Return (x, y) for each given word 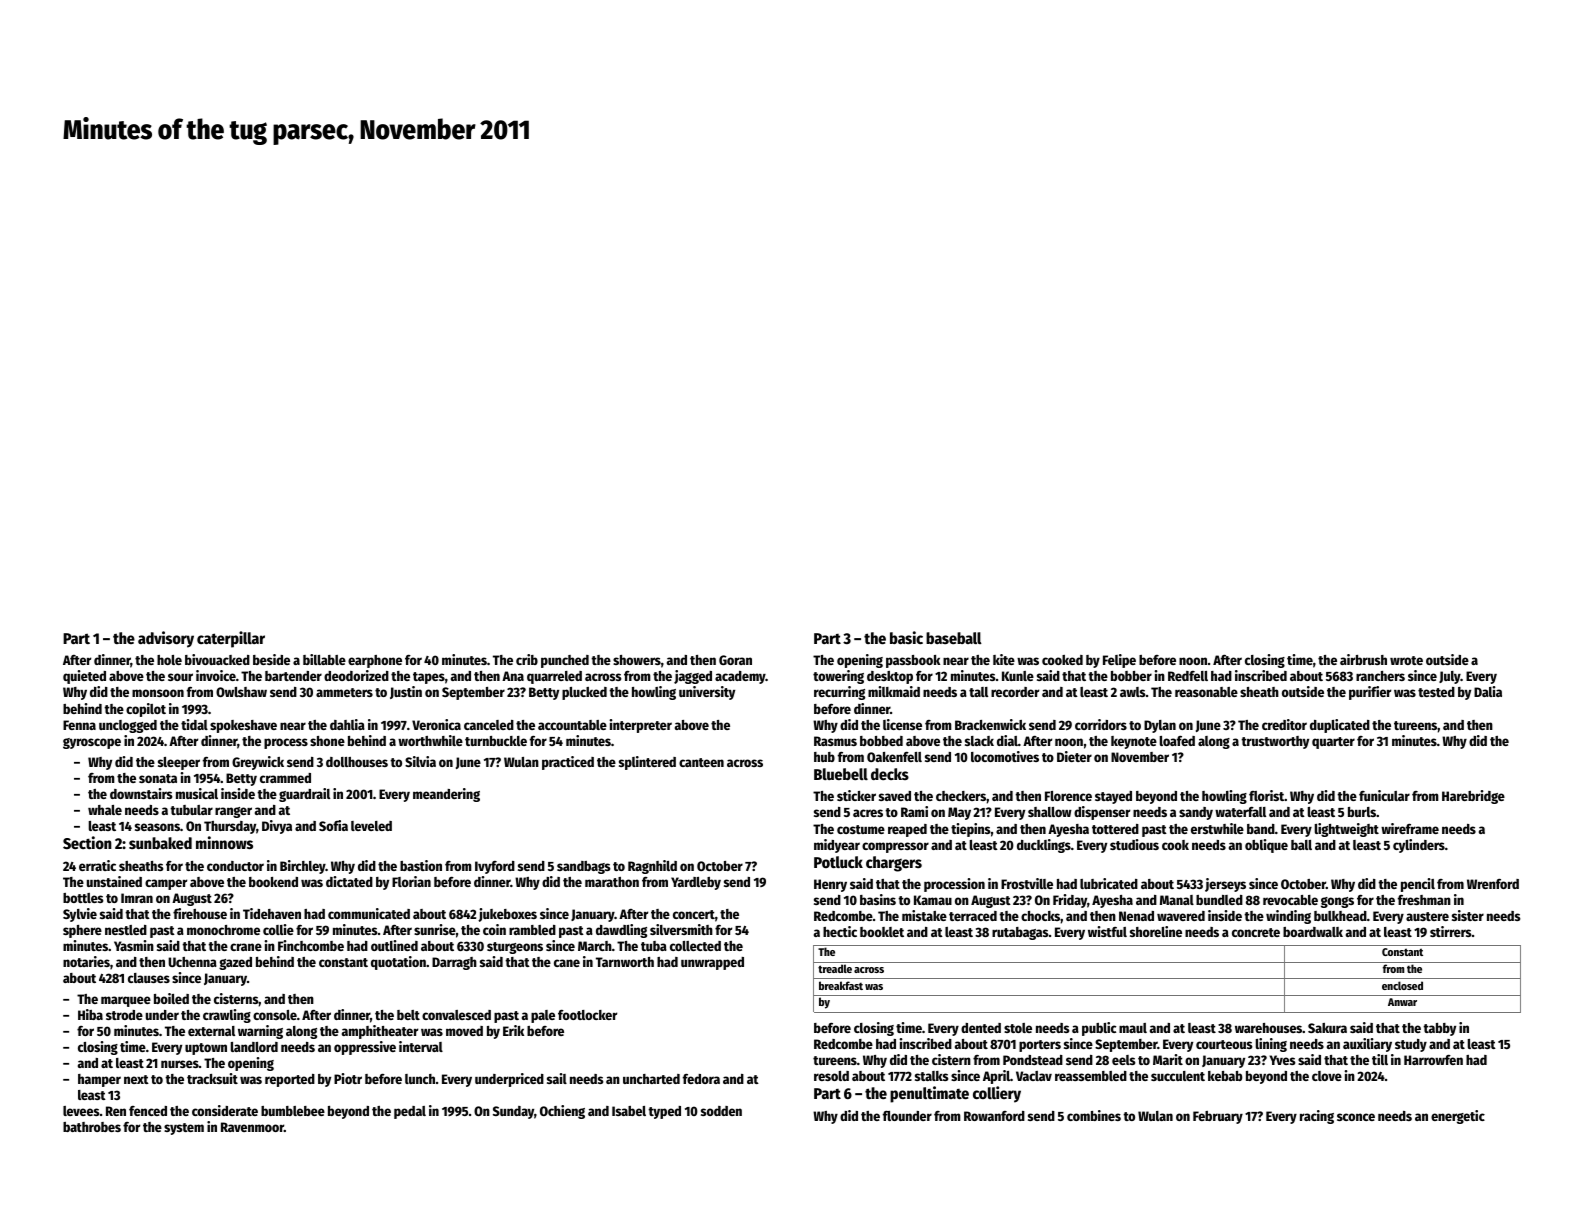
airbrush (1363, 659)
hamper (99, 1080)
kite (1004, 659)
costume (861, 829)
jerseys (1225, 885)
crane (246, 947)
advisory (166, 639)
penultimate (929, 1094)
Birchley (303, 867)
